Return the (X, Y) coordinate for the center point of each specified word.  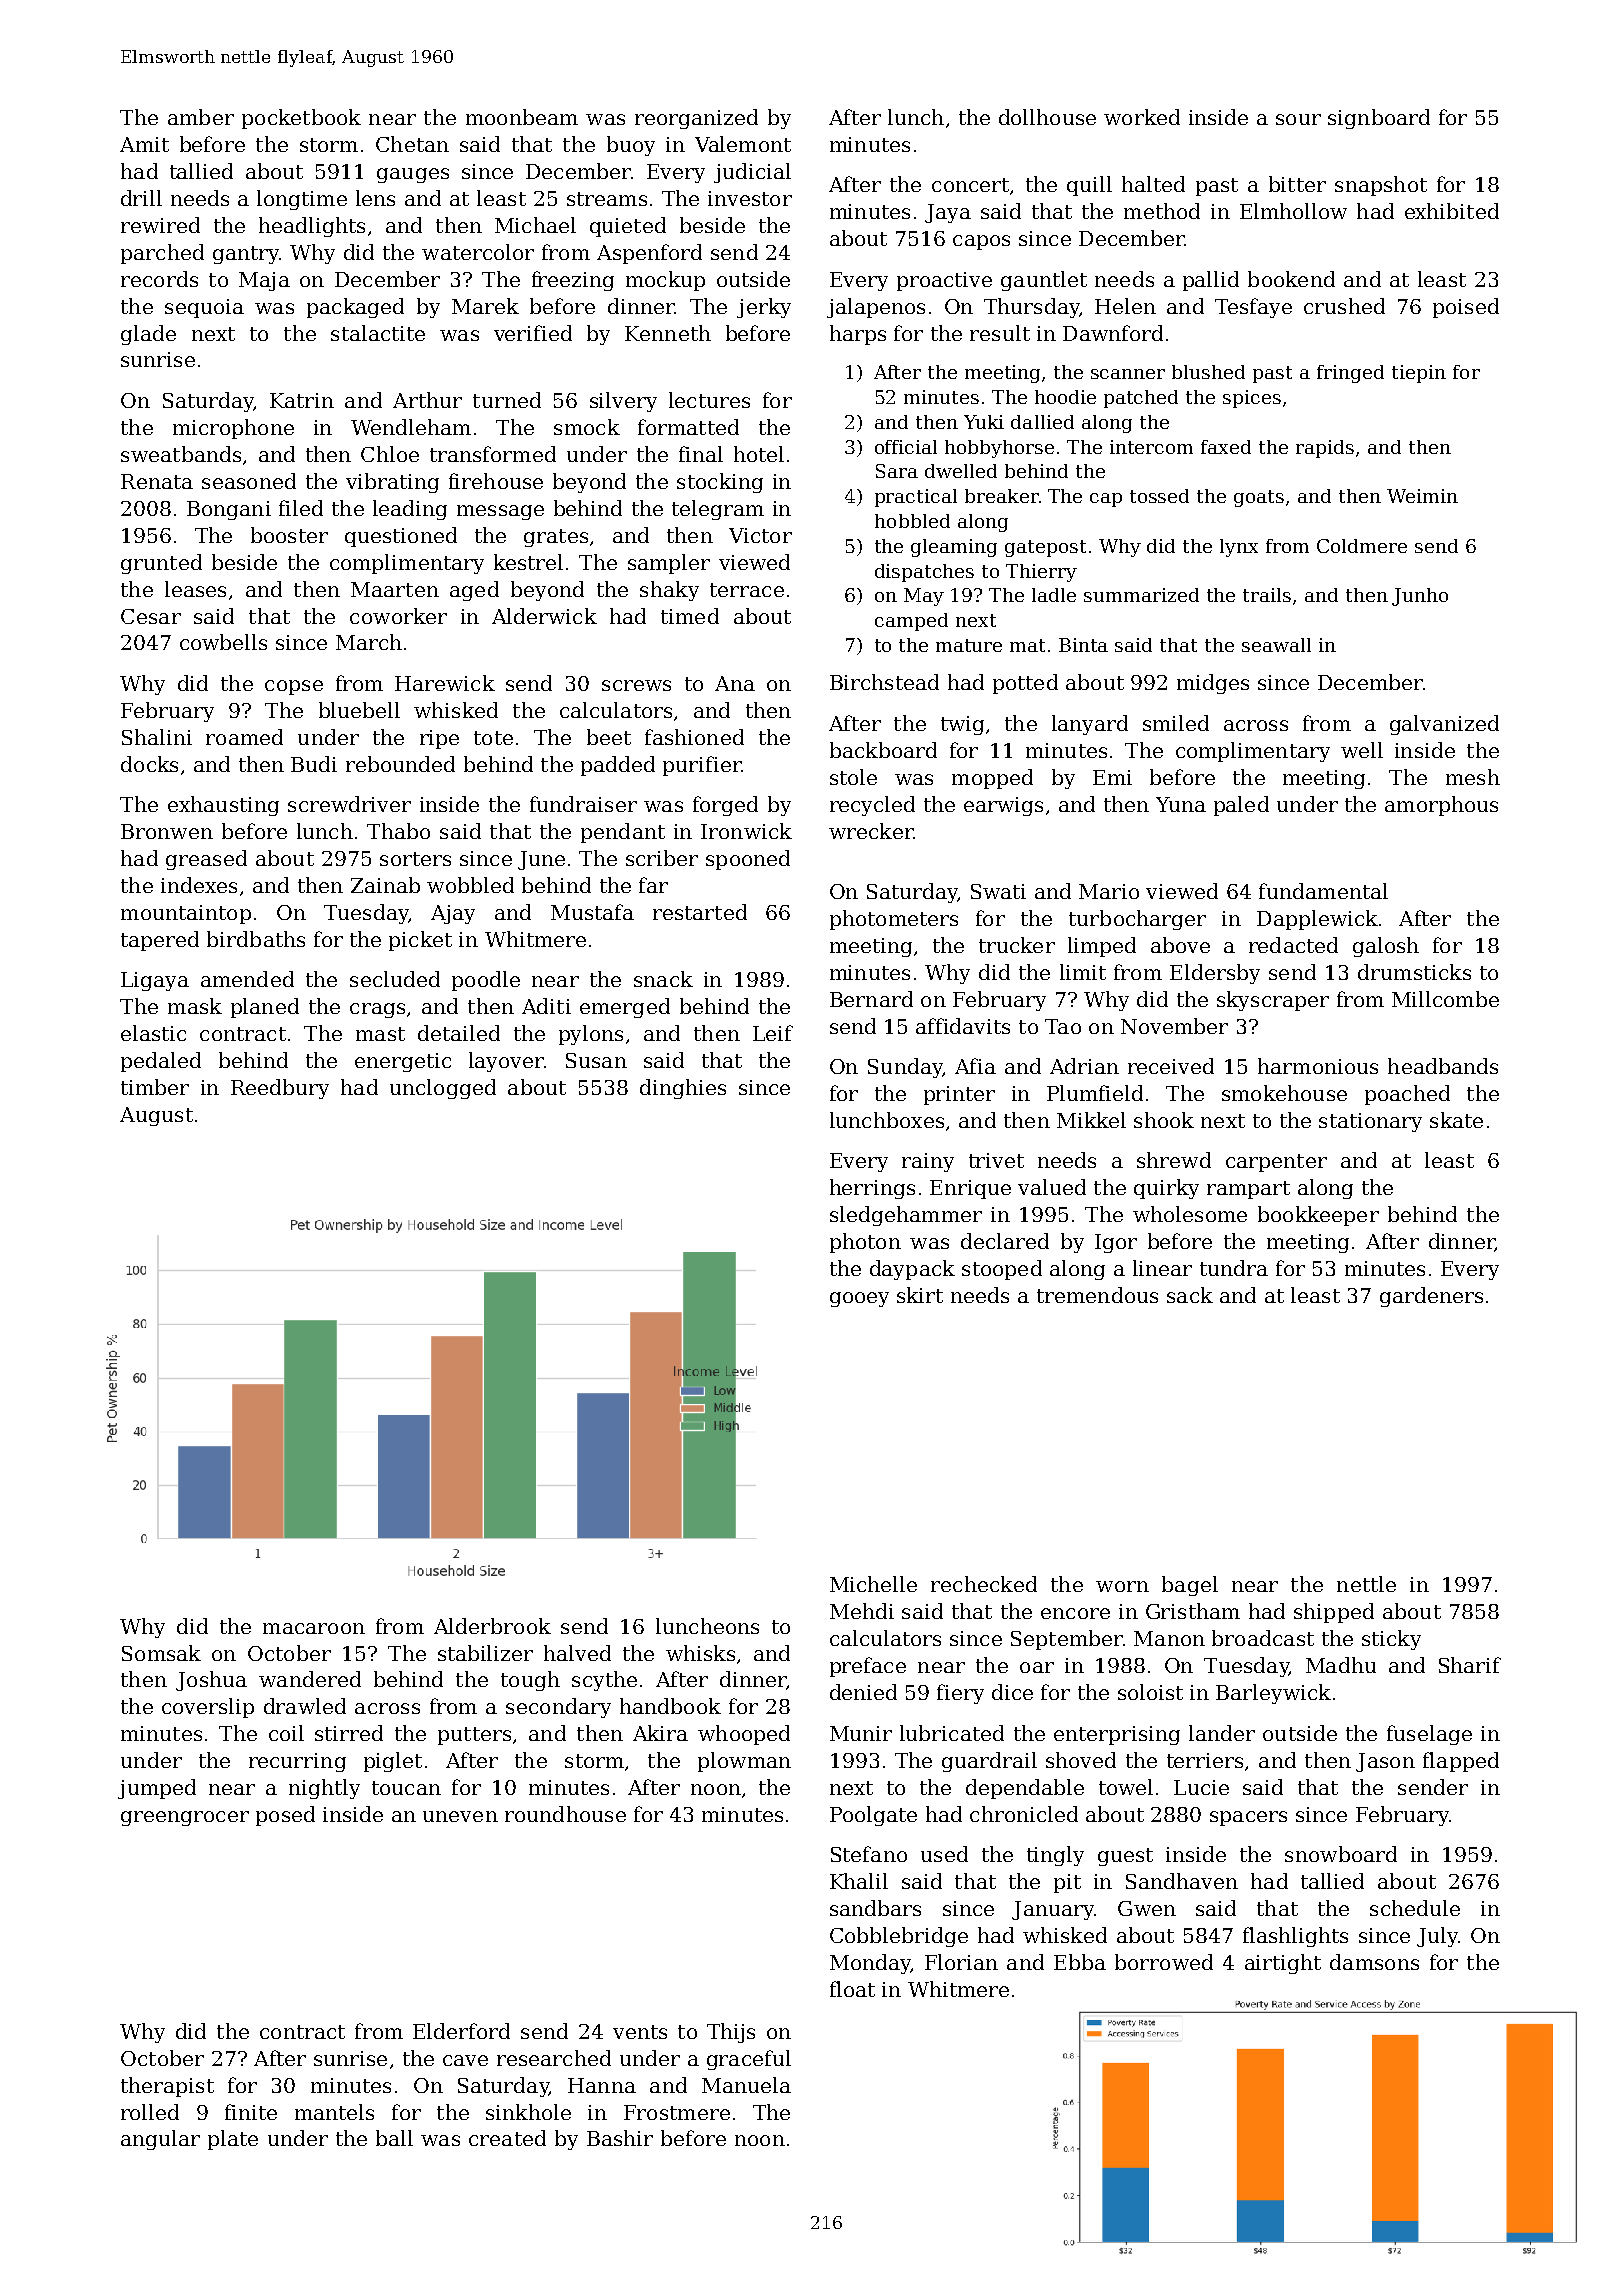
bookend (1291, 279)
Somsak (161, 1653)
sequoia (204, 308)
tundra (1234, 1268)
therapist (167, 2087)
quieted (628, 227)
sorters (415, 859)
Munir (861, 1733)
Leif (773, 1033)
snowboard (1341, 1854)
